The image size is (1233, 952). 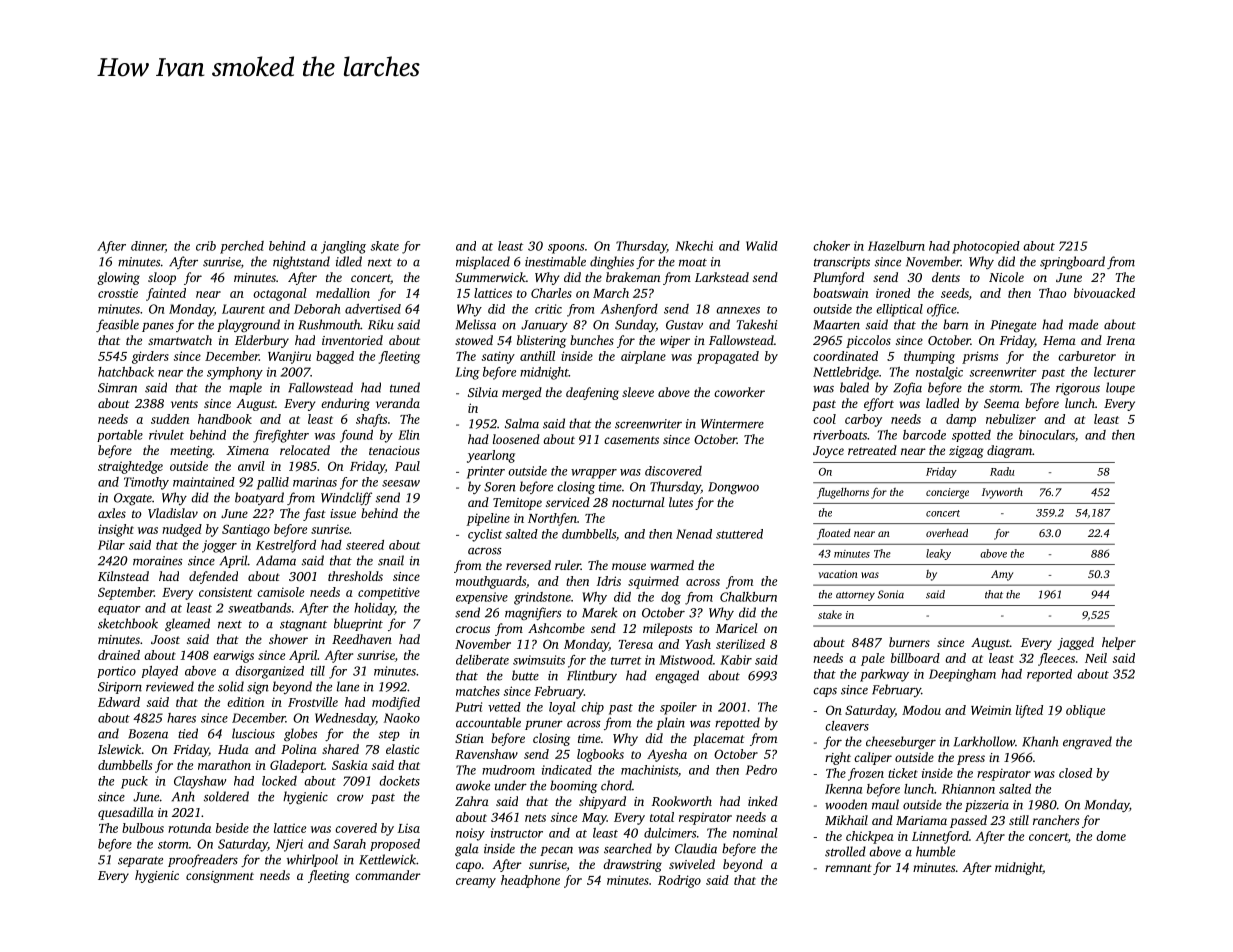 What do you see at coordinates (1075, 643) in the screenshot?
I see `jagged` at bounding box center [1075, 643].
